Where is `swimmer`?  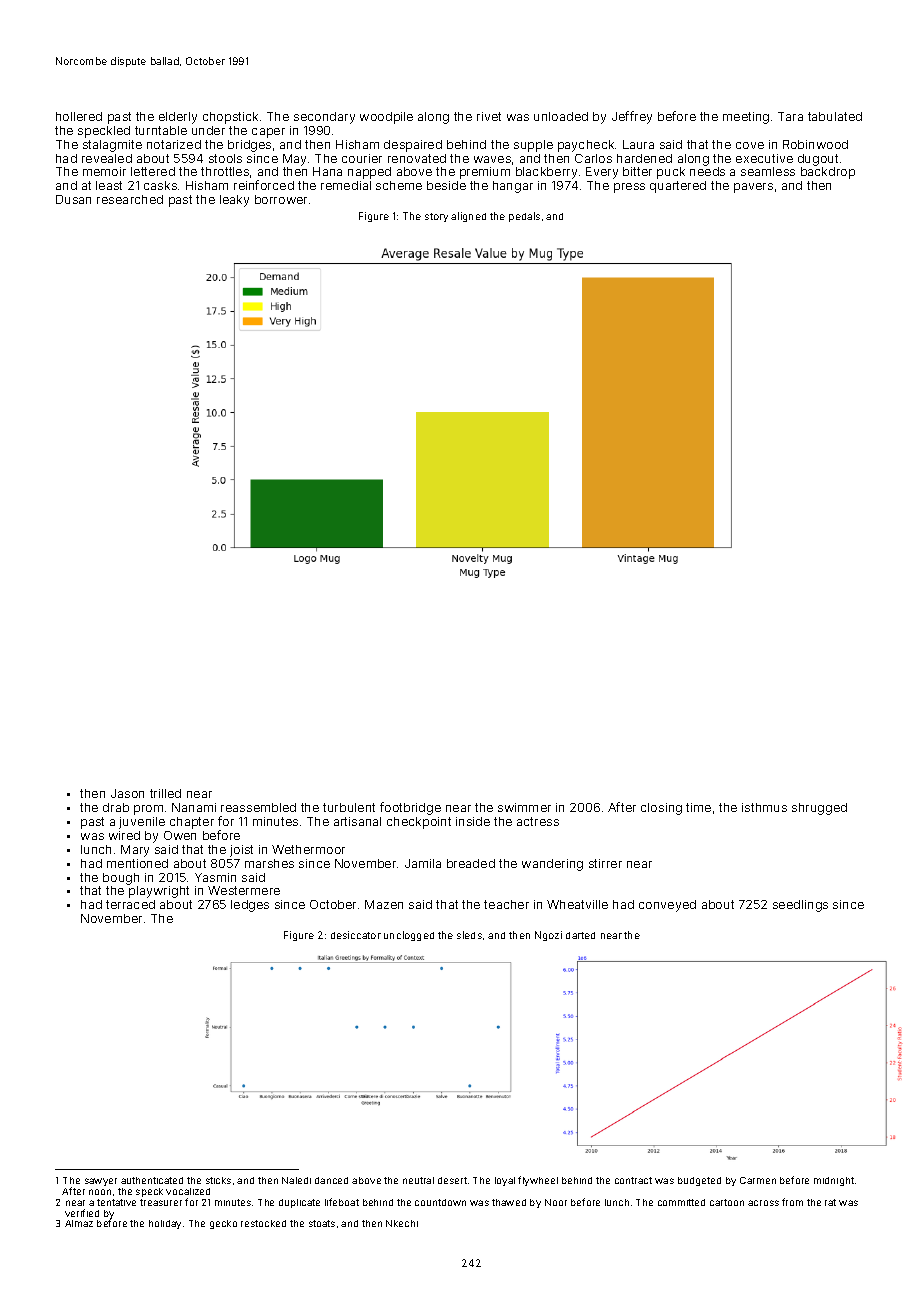
swimmer is located at coordinates (524, 807).
